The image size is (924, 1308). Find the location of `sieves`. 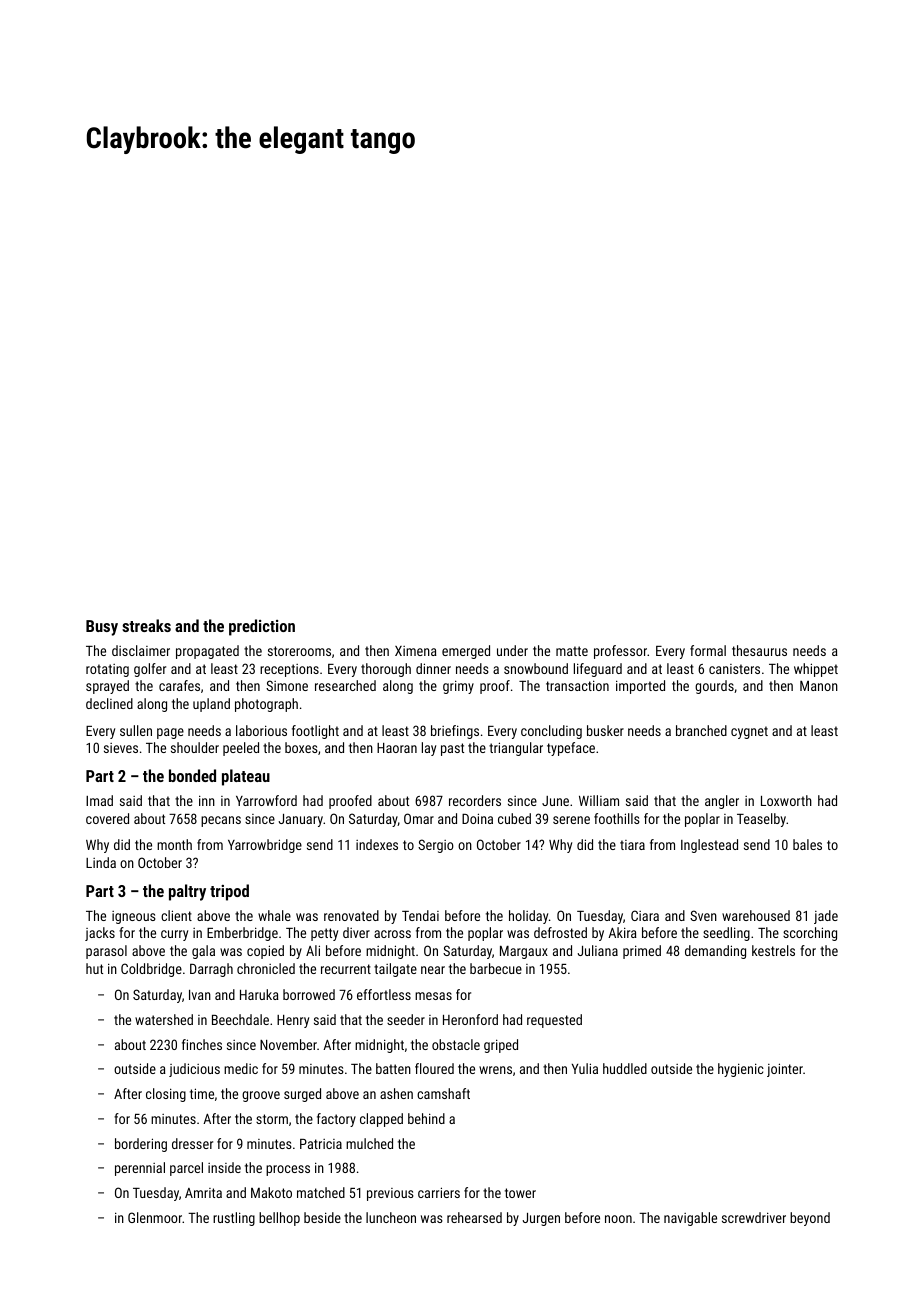

sieves is located at coordinates (121, 748).
